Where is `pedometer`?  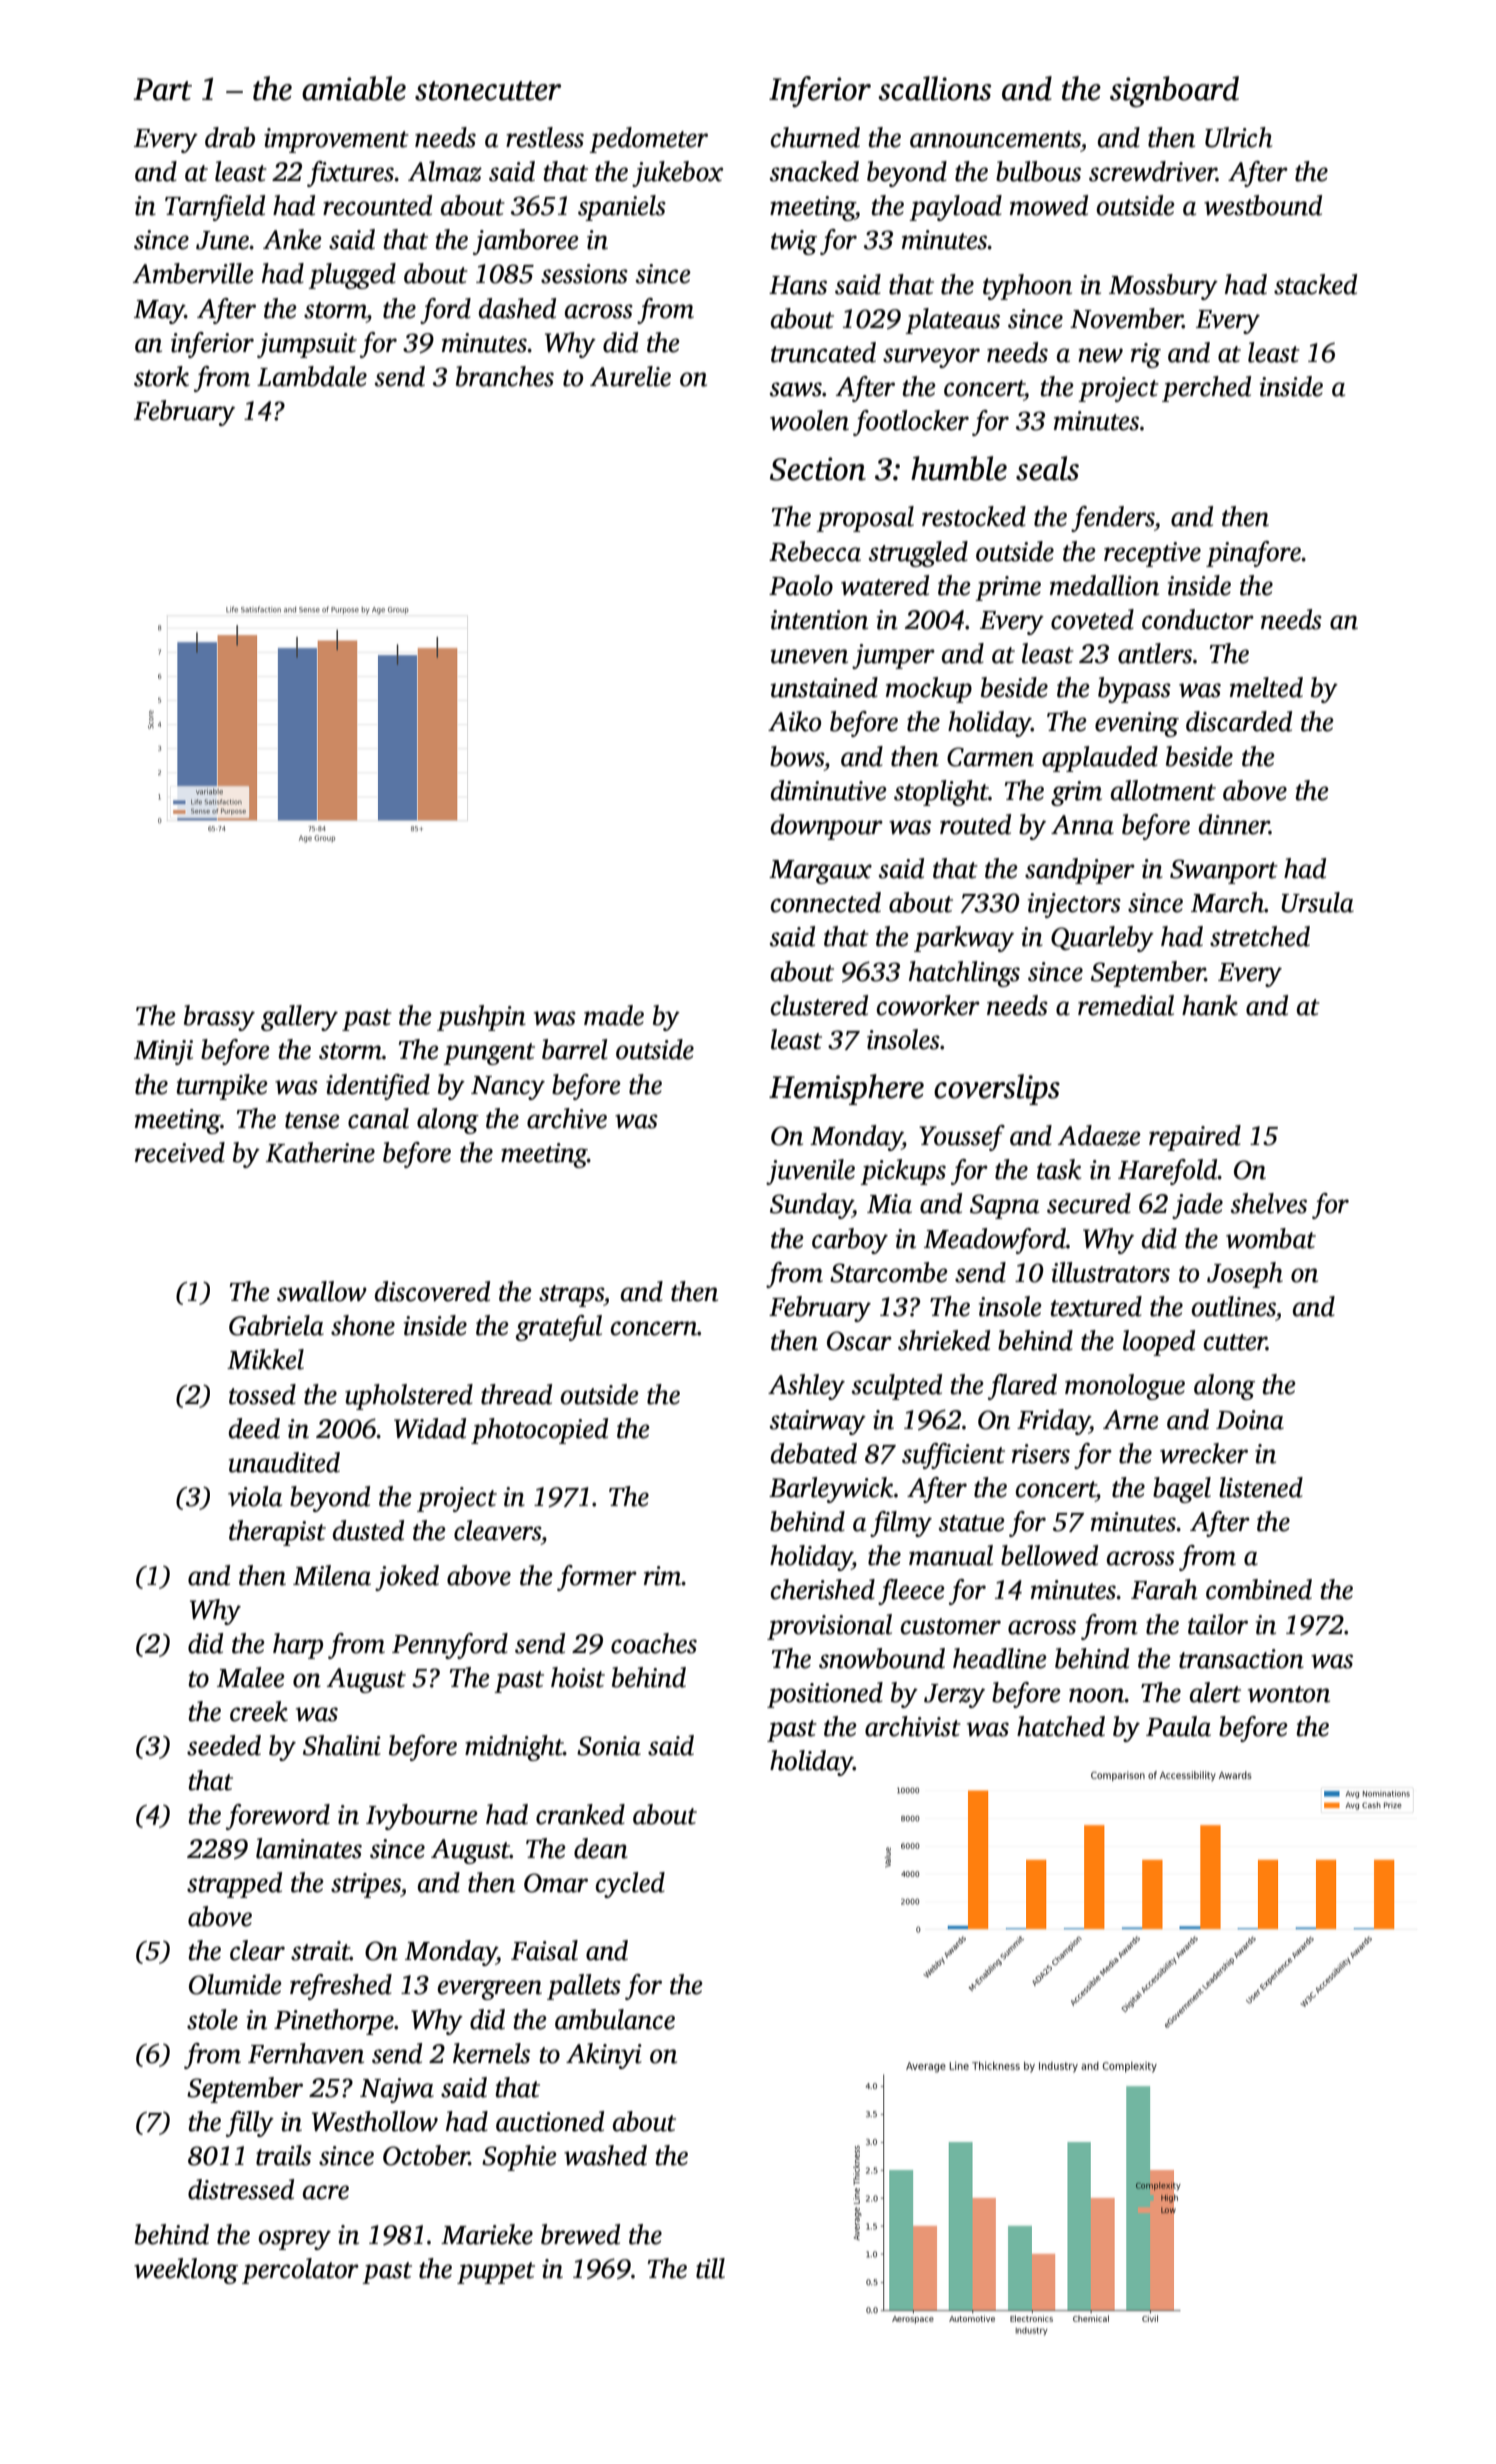
pedometer is located at coordinates (648, 140).
